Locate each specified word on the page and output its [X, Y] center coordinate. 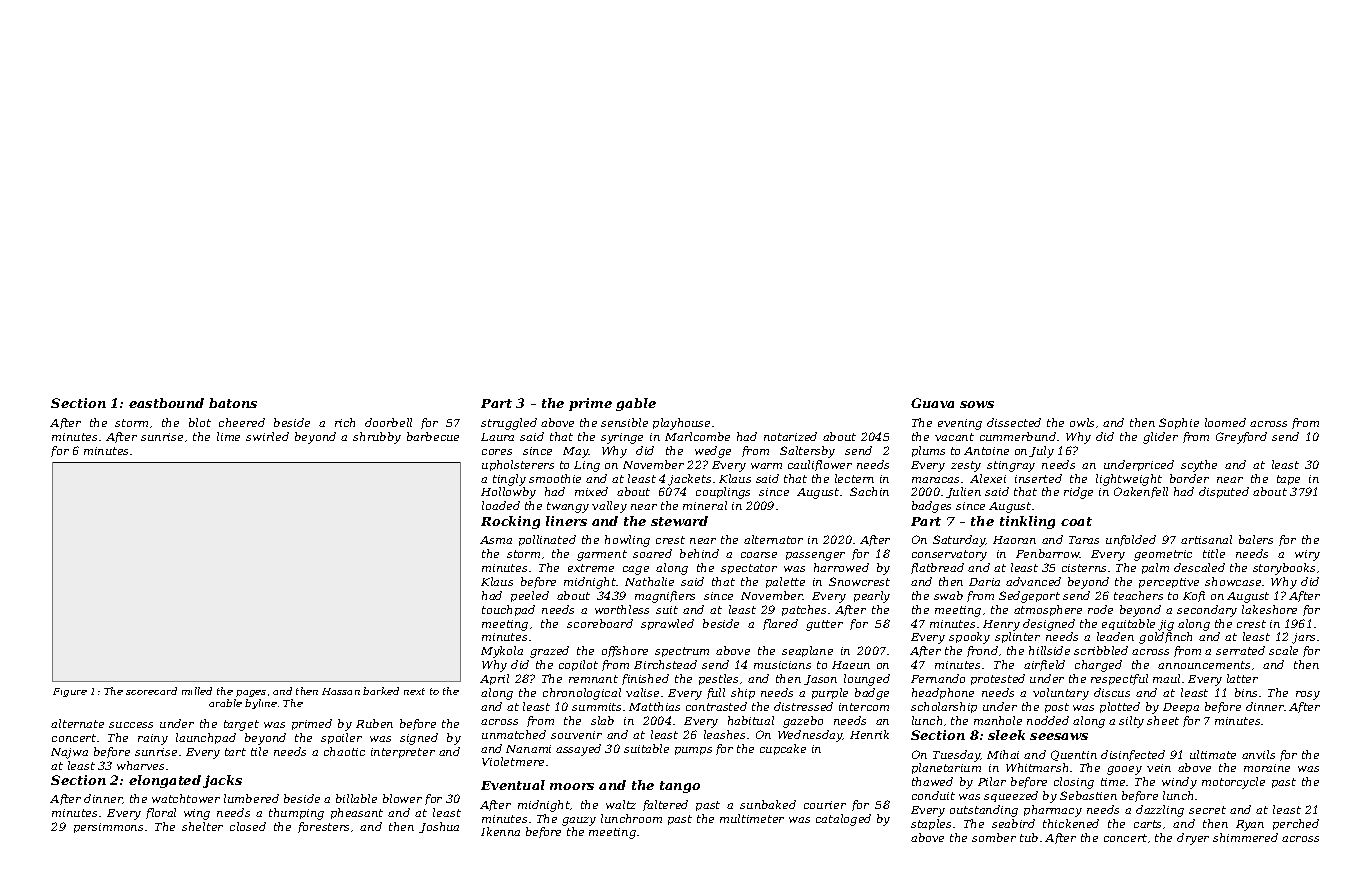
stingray [1011, 466]
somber [994, 837]
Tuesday [956, 756]
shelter [202, 826]
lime [228, 436]
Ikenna [500, 831]
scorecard [151, 691]
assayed [578, 750]
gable [636, 404]
